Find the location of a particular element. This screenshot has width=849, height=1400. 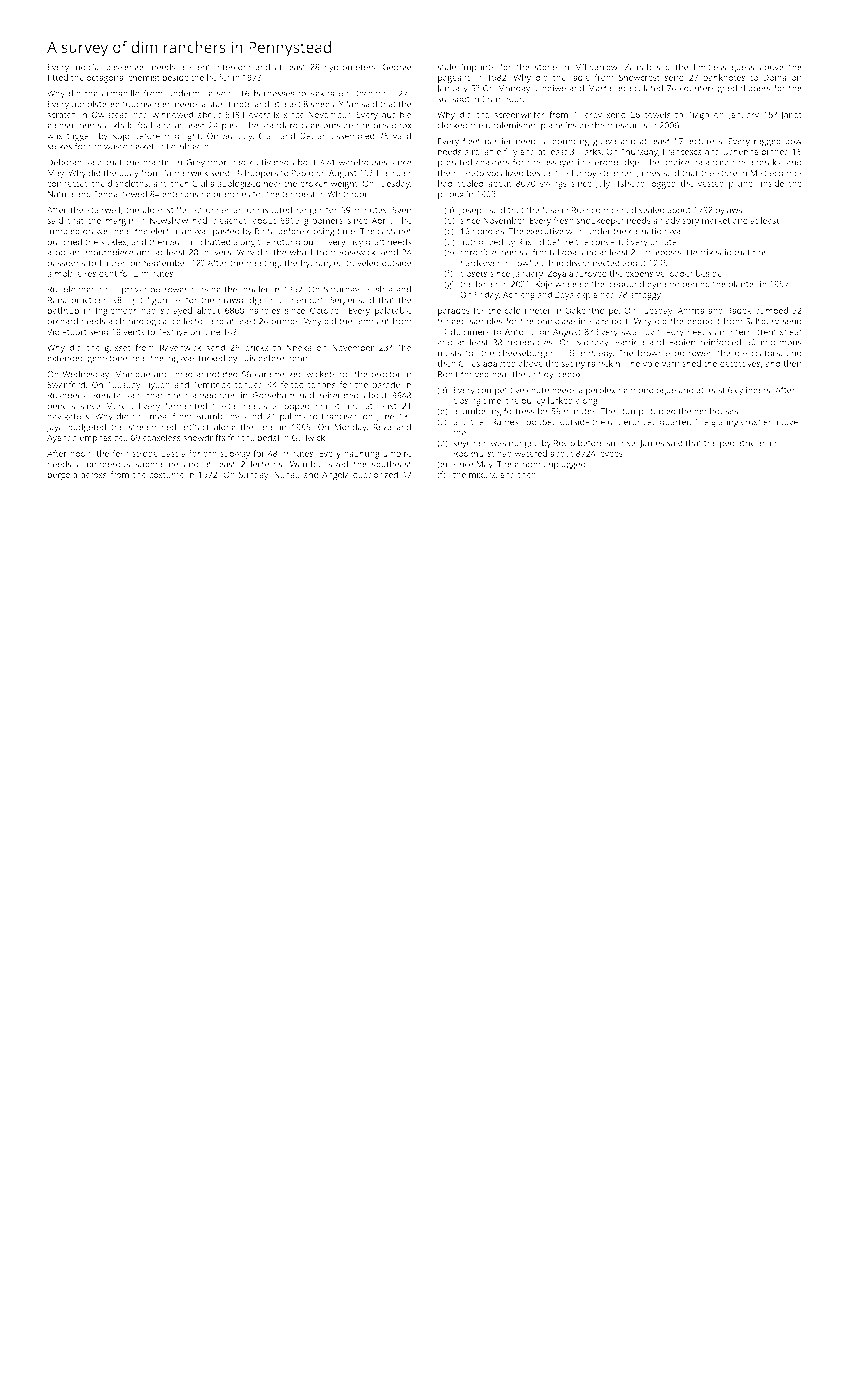

collector is located at coordinates (189, 321).
